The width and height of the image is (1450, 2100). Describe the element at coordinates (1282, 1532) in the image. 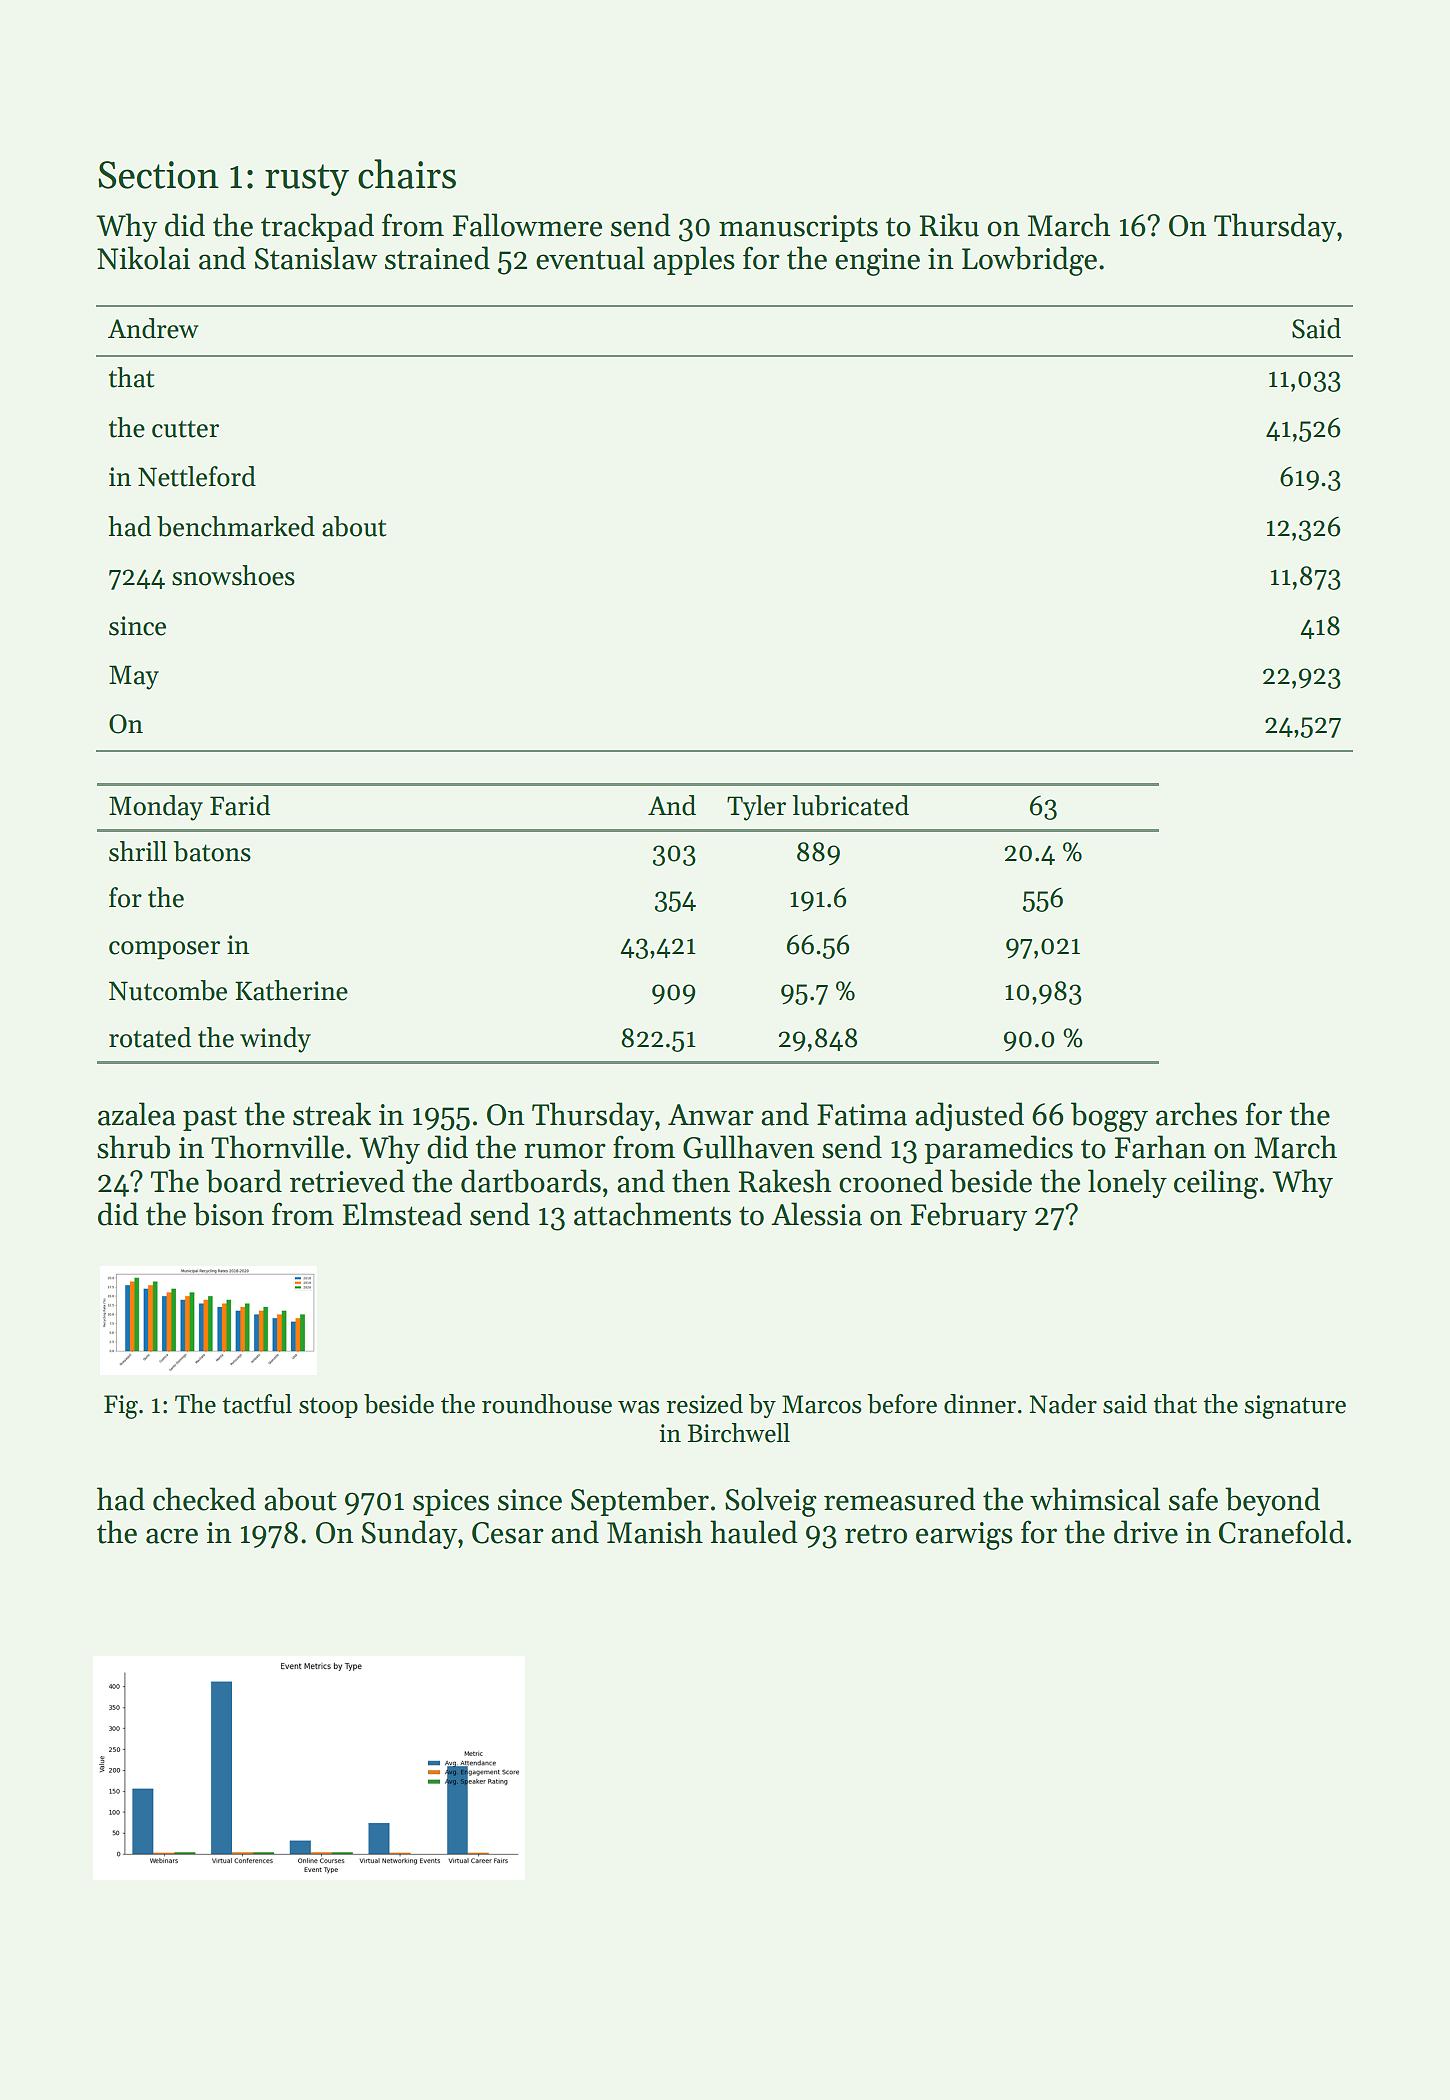

I see `Cranefold` at that location.
